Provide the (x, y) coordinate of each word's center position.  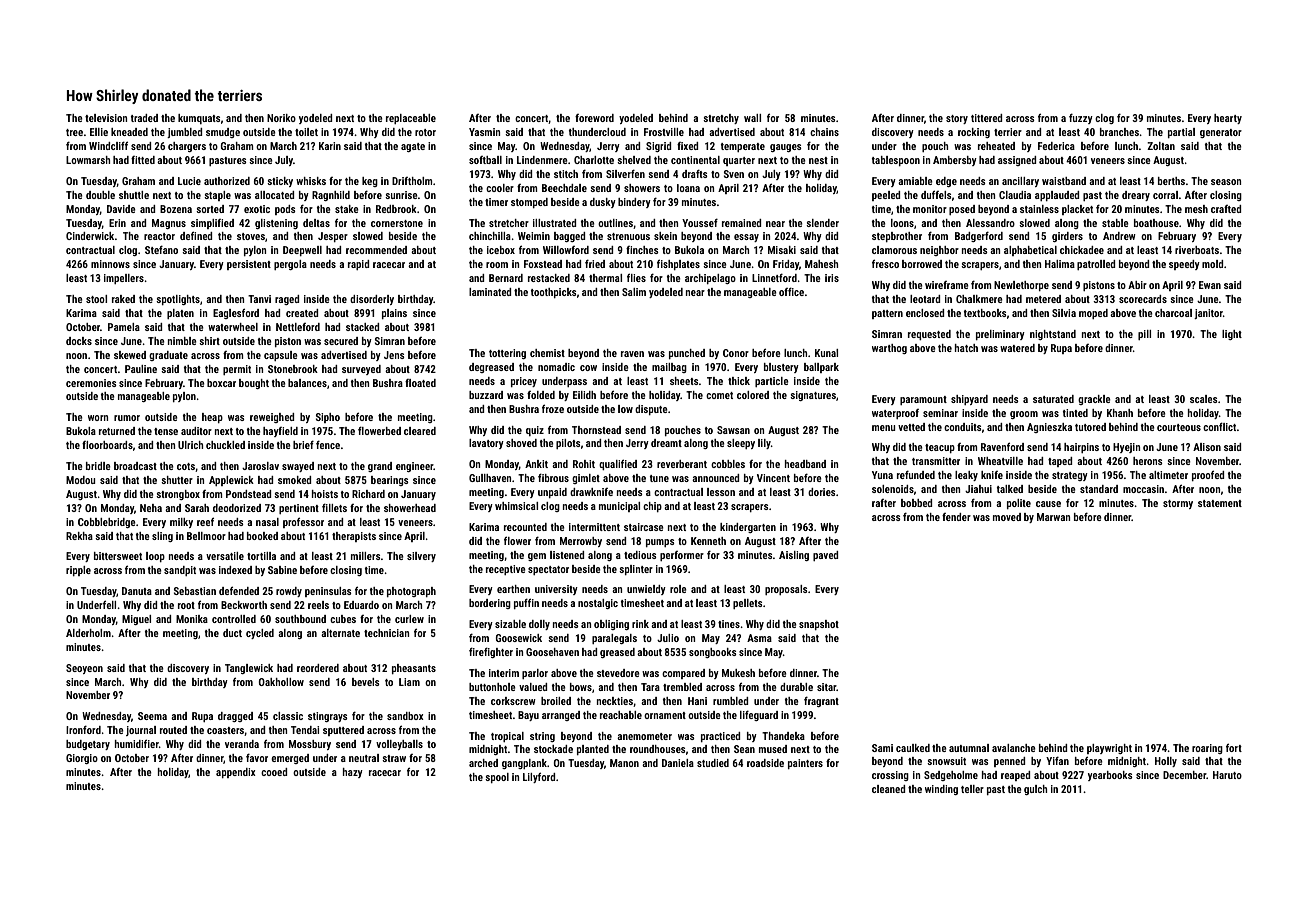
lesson (721, 492)
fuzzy (1081, 119)
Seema (152, 716)
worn (98, 418)
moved (1007, 517)
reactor (159, 236)
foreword (594, 118)
